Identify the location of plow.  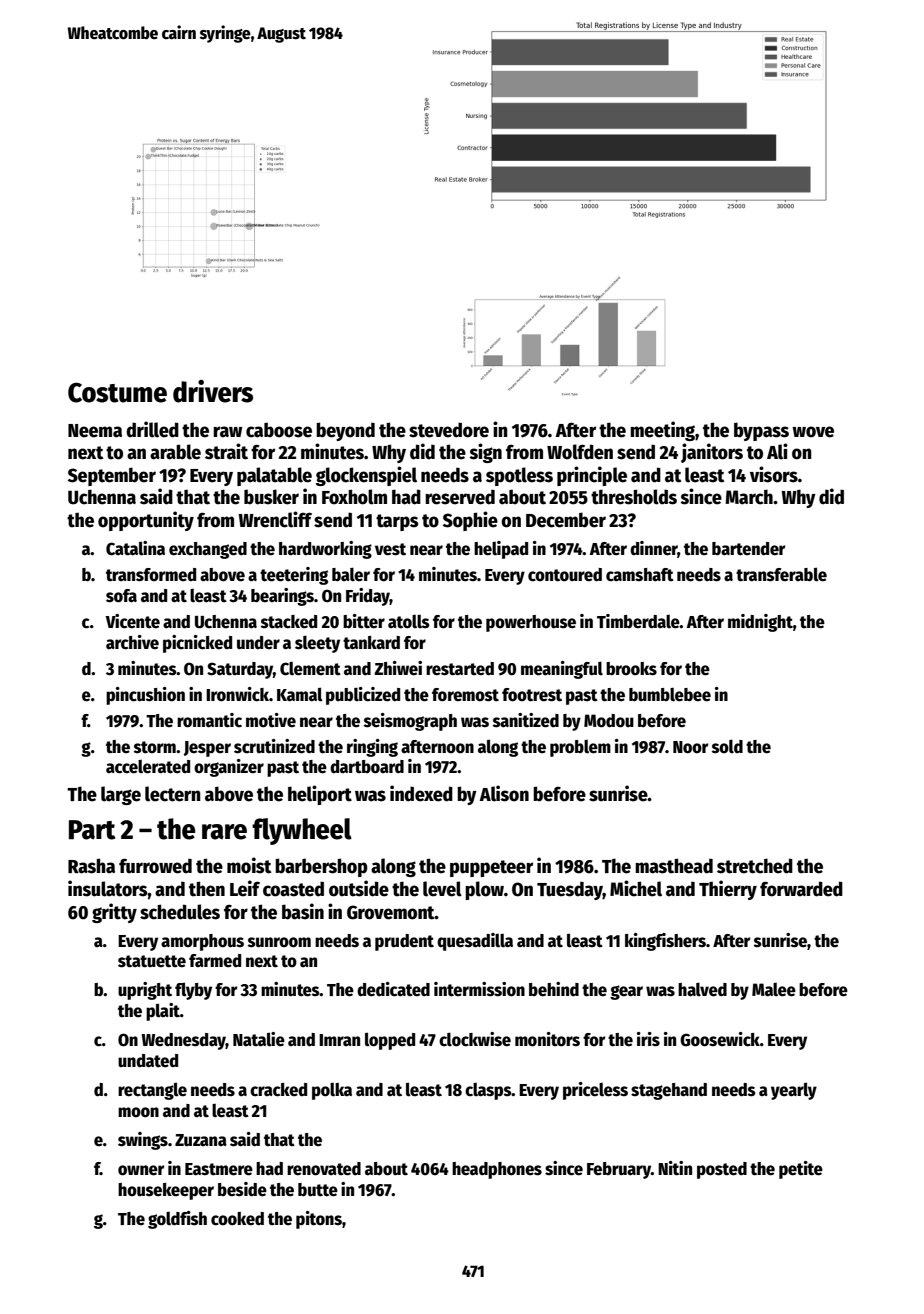
(484, 890).
